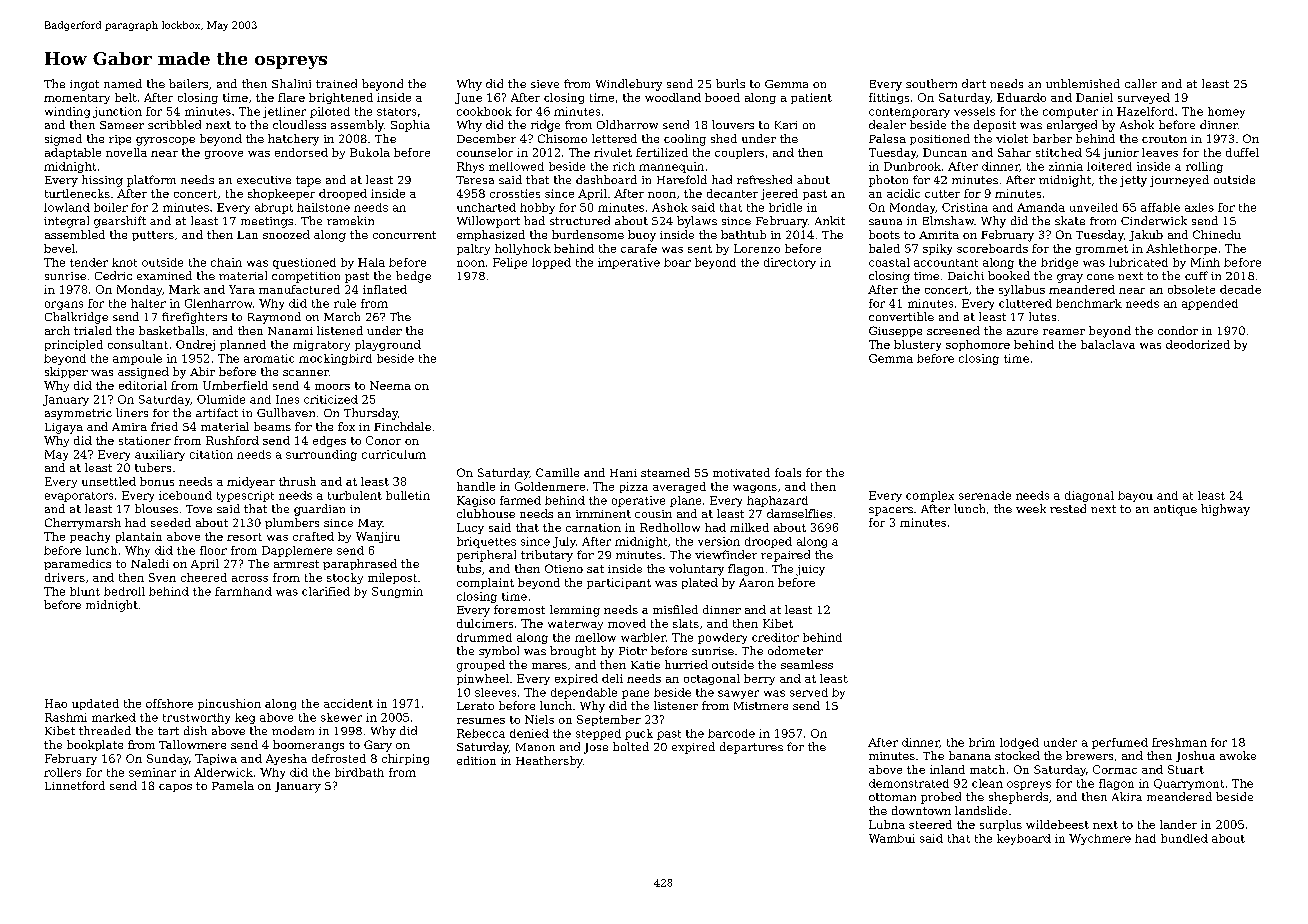 This page has height=924, width=1308. I want to click on inflated, so click(385, 289).
